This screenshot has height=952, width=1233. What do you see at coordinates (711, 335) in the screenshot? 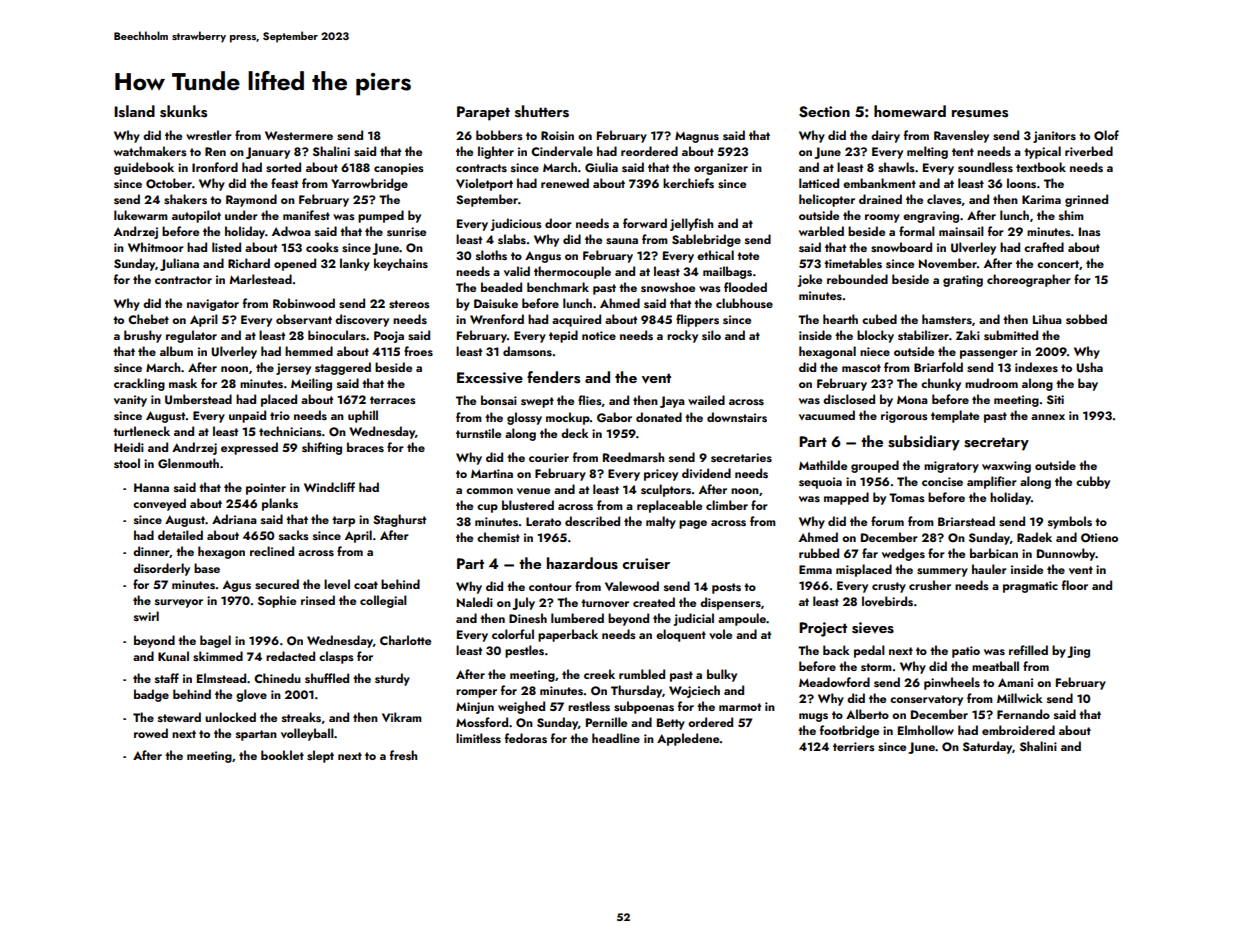
I see `silo` at bounding box center [711, 335].
